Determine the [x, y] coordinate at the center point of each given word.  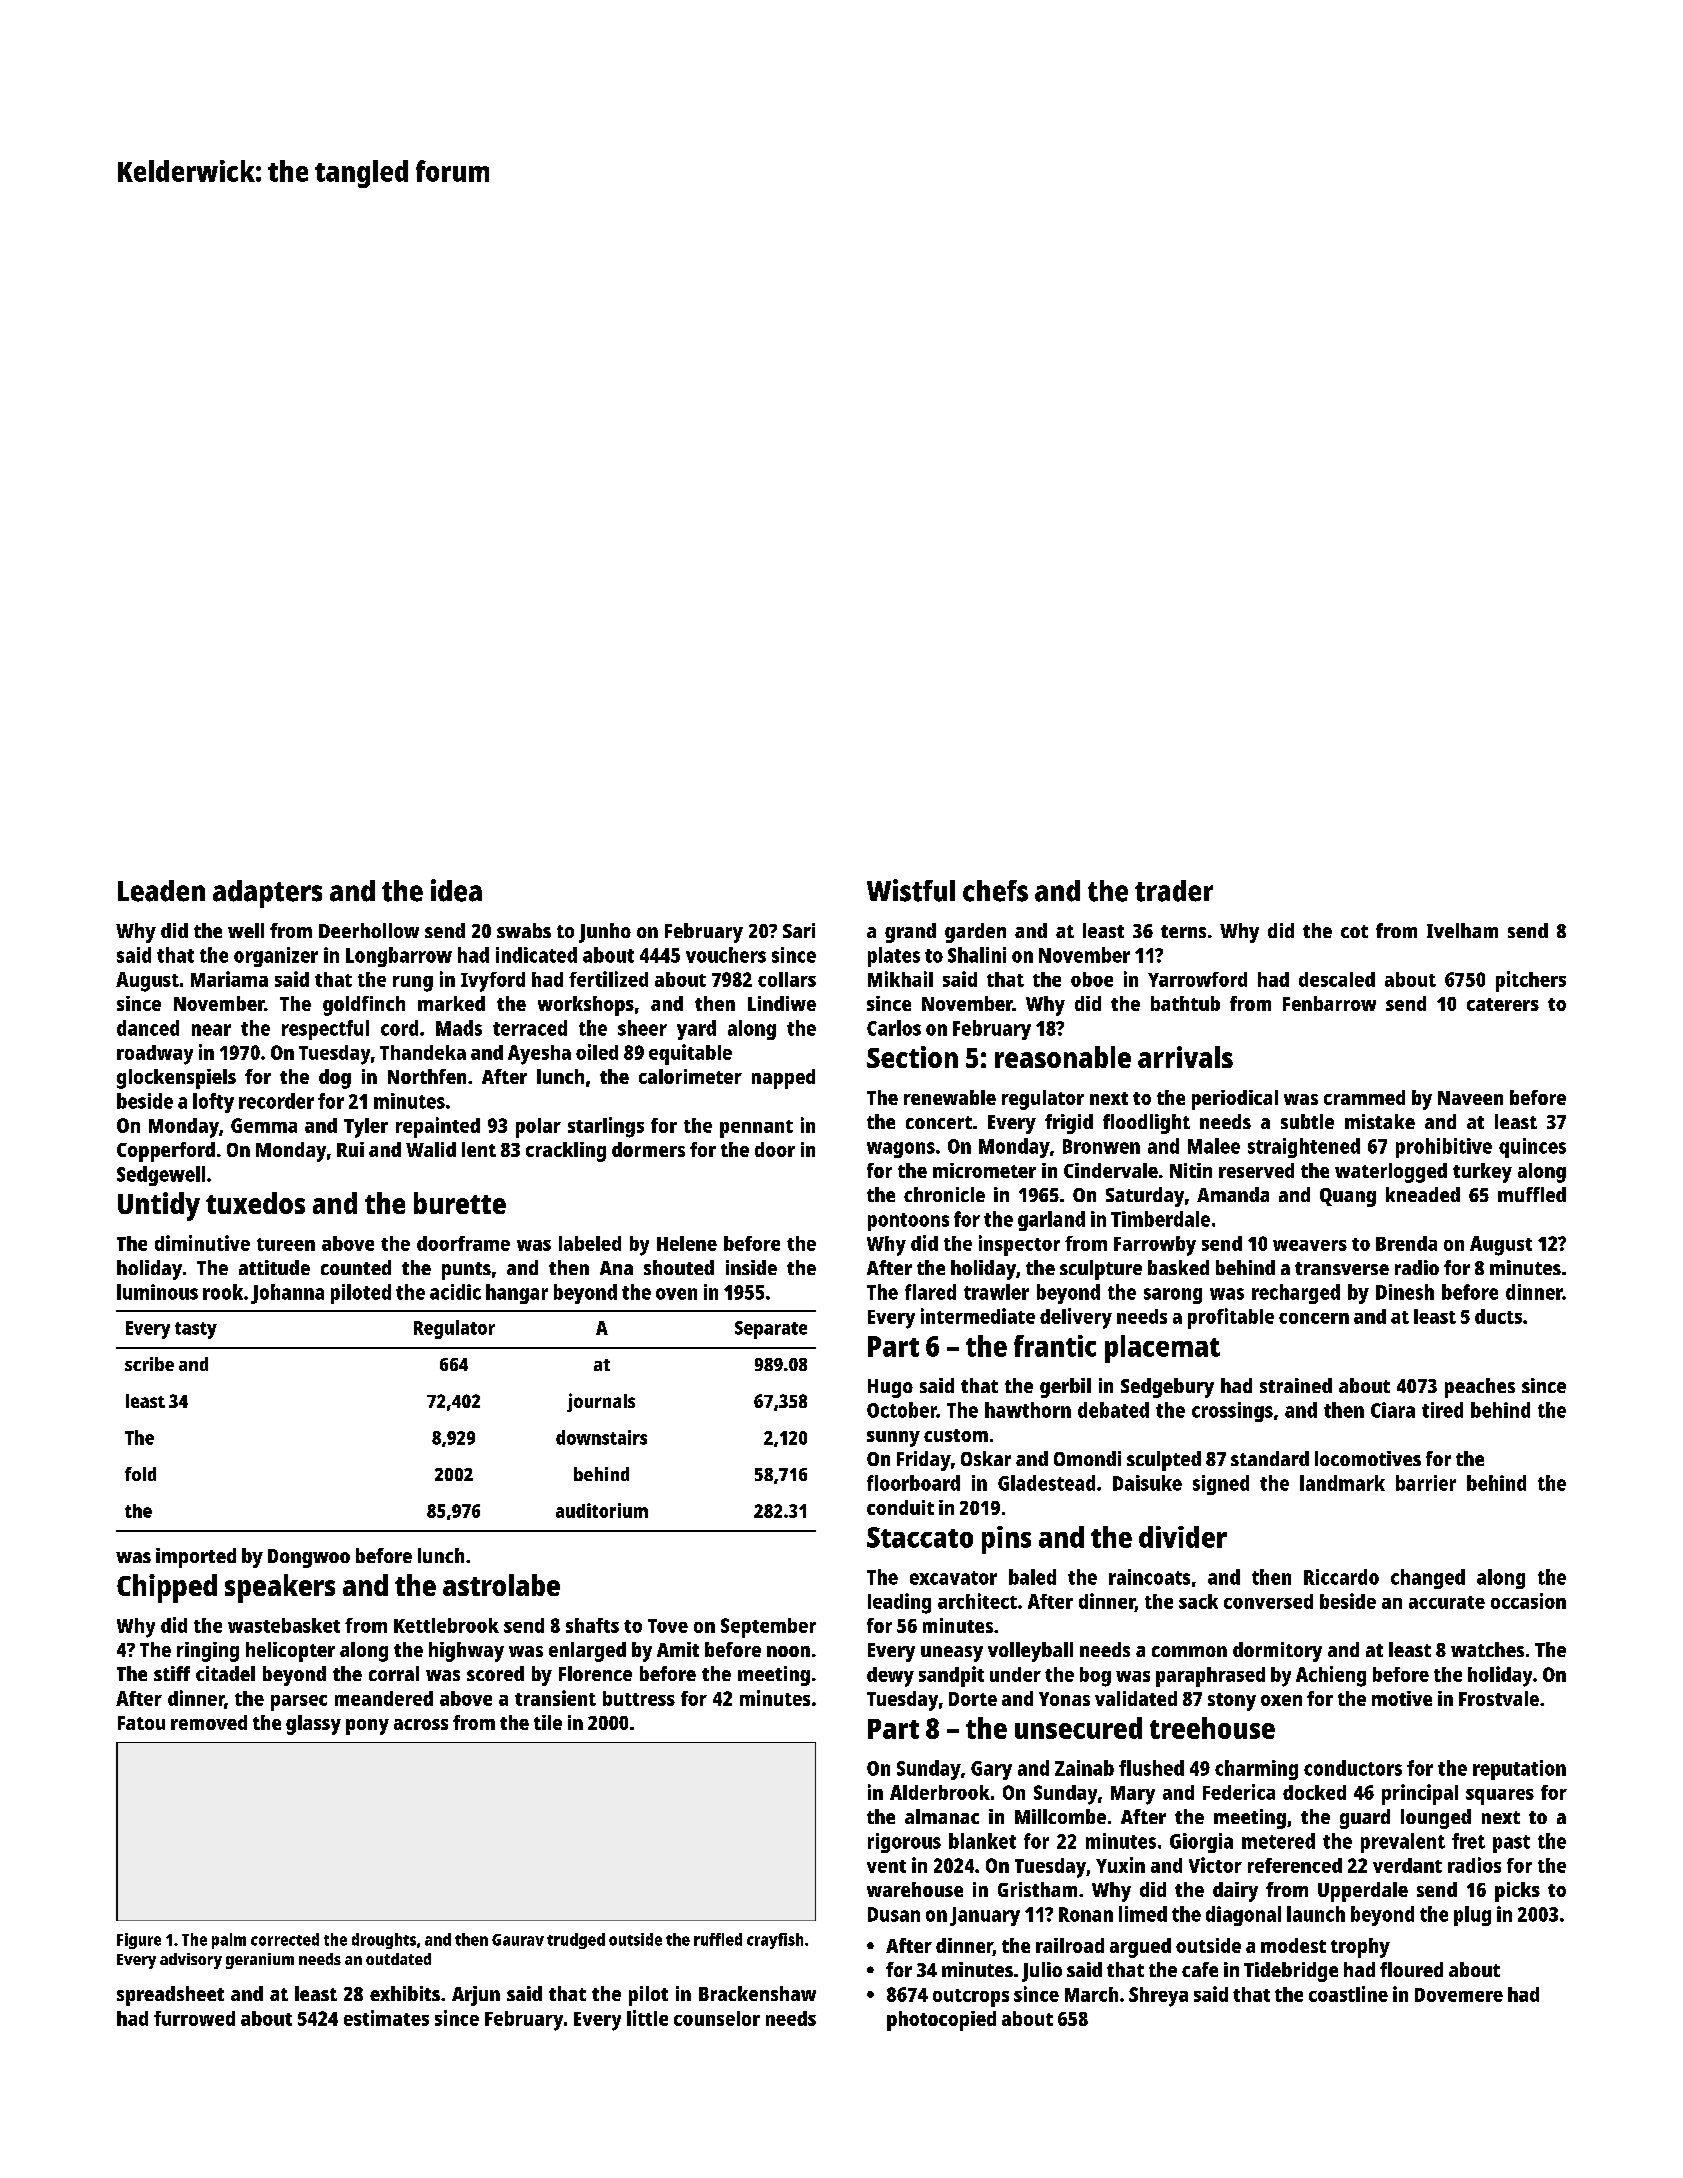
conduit [900, 1507]
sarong [1173, 1296]
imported [196, 1558]
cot [1354, 931]
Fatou [141, 1723]
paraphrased [1210, 1677]
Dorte [973, 1699]
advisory [191, 1961]
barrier [1426, 1483]
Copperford [166, 1152]
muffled [1532, 1194]
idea [456, 890]
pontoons [908, 1222]
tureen [286, 1244]
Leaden [161, 891]
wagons [901, 1150]
